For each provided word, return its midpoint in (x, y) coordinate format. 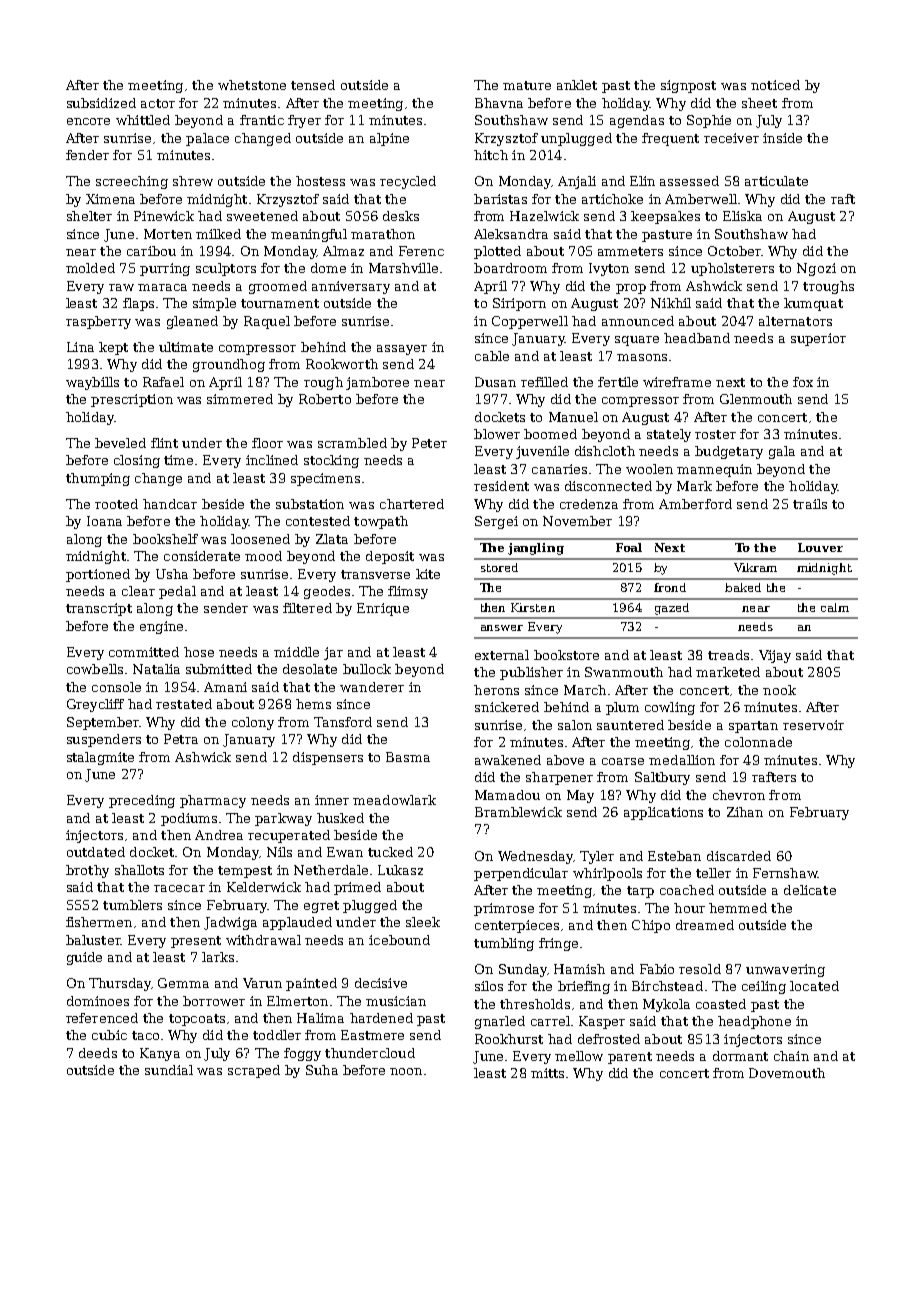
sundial (169, 1070)
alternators (795, 321)
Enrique (383, 609)
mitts (547, 1073)
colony (253, 723)
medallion (682, 760)
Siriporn (519, 304)
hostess (320, 181)
